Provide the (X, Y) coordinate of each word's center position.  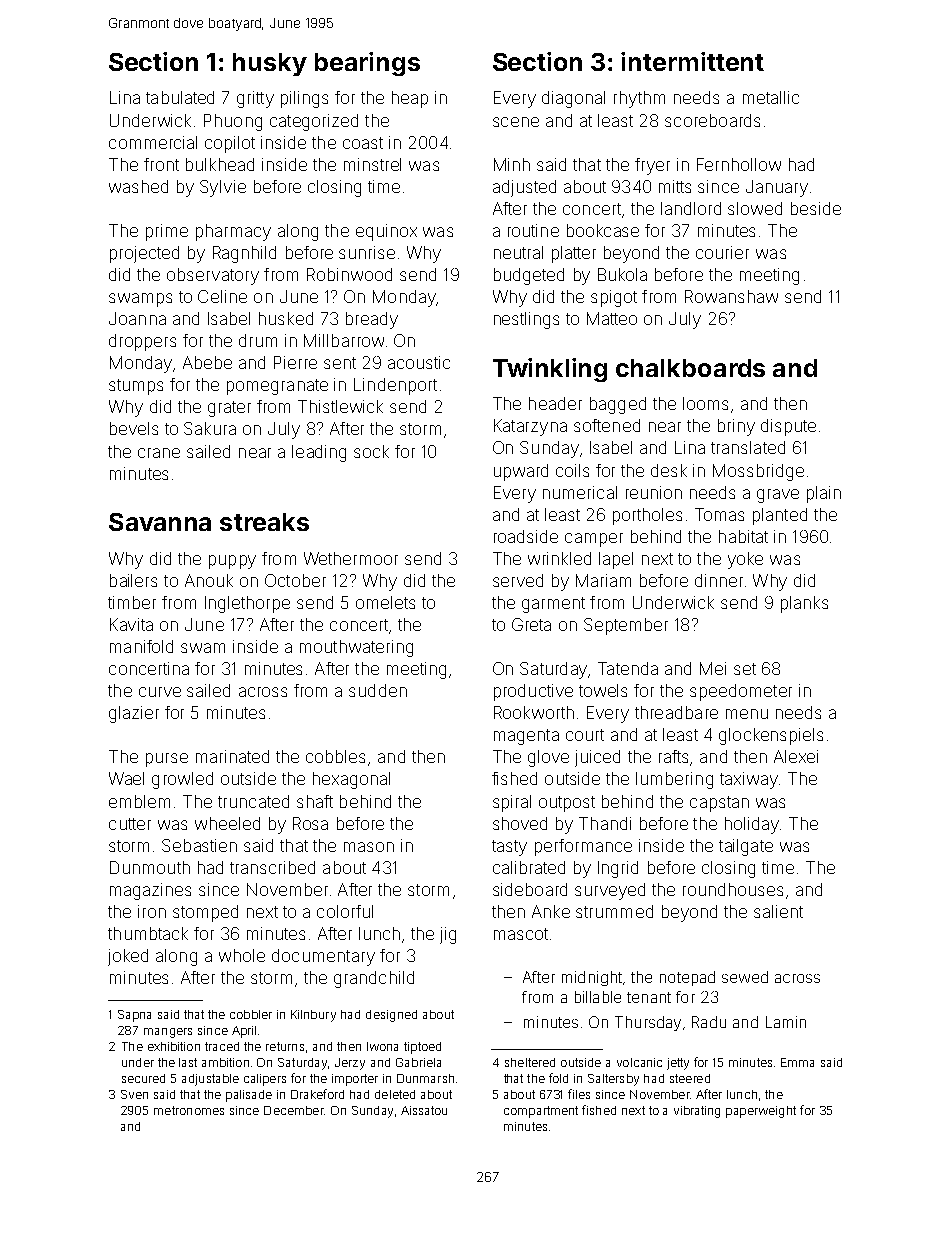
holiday (752, 825)
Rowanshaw (731, 296)
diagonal (573, 99)
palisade (249, 1096)
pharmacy (233, 232)
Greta (531, 624)
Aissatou (424, 1110)
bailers (133, 580)
